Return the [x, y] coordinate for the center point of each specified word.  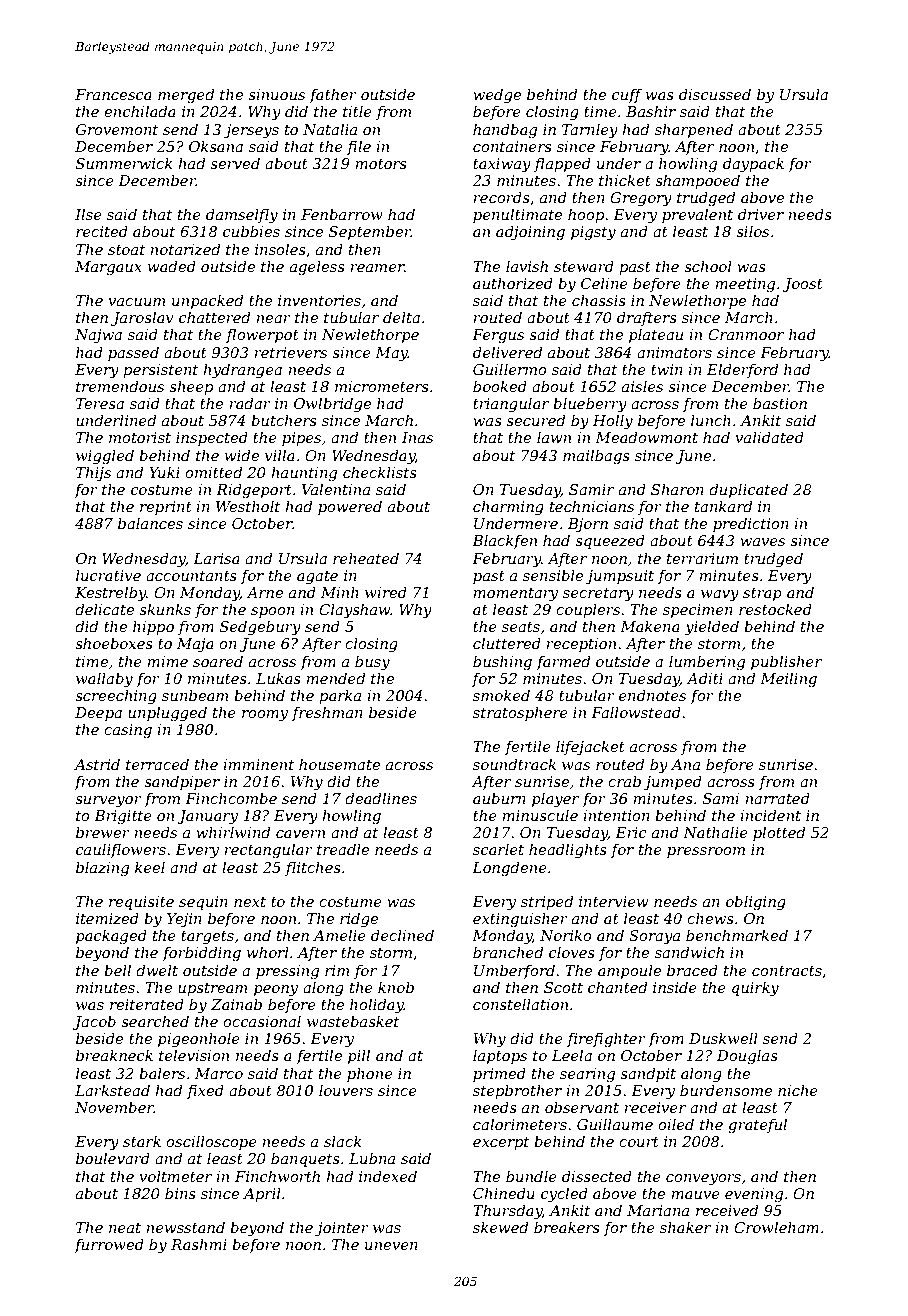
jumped [672, 783]
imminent [259, 764]
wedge [497, 96]
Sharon [677, 489]
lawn [554, 437]
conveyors [703, 1180]
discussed [715, 94]
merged [186, 96]
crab [624, 781]
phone [370, 1074]
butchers [284, 420]
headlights [568, 851]
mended [335, 678]
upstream [212, 989]
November [114, 1107]
